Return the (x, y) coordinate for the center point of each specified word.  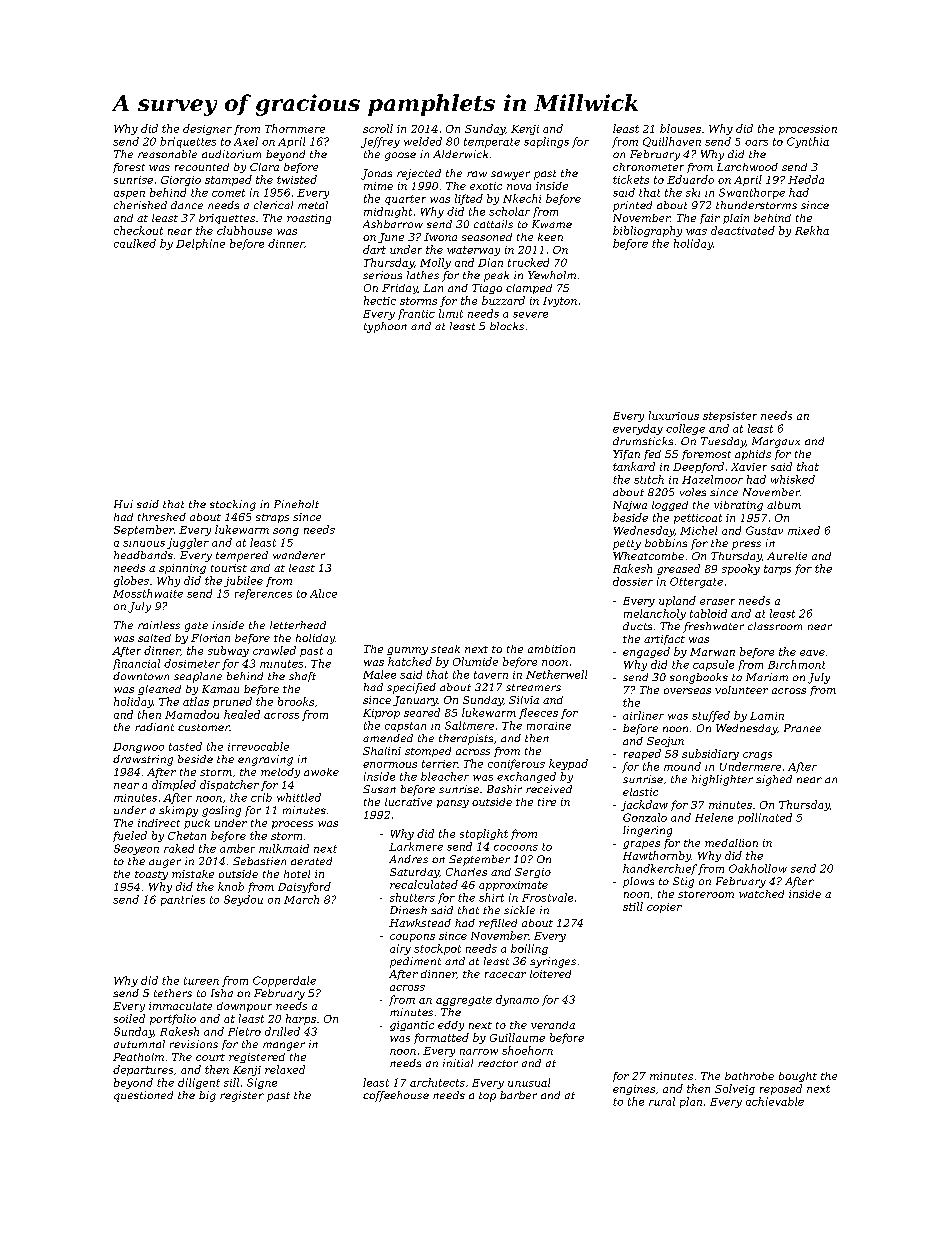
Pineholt (296, 504)
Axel (246, 141)
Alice (323, 593)
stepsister (730, 417)
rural (662, 1101)
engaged (646, 652)
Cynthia (808, 142)
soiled (129, 1018)
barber (518, 1095)
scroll (378, 128)
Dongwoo (138, 748)
